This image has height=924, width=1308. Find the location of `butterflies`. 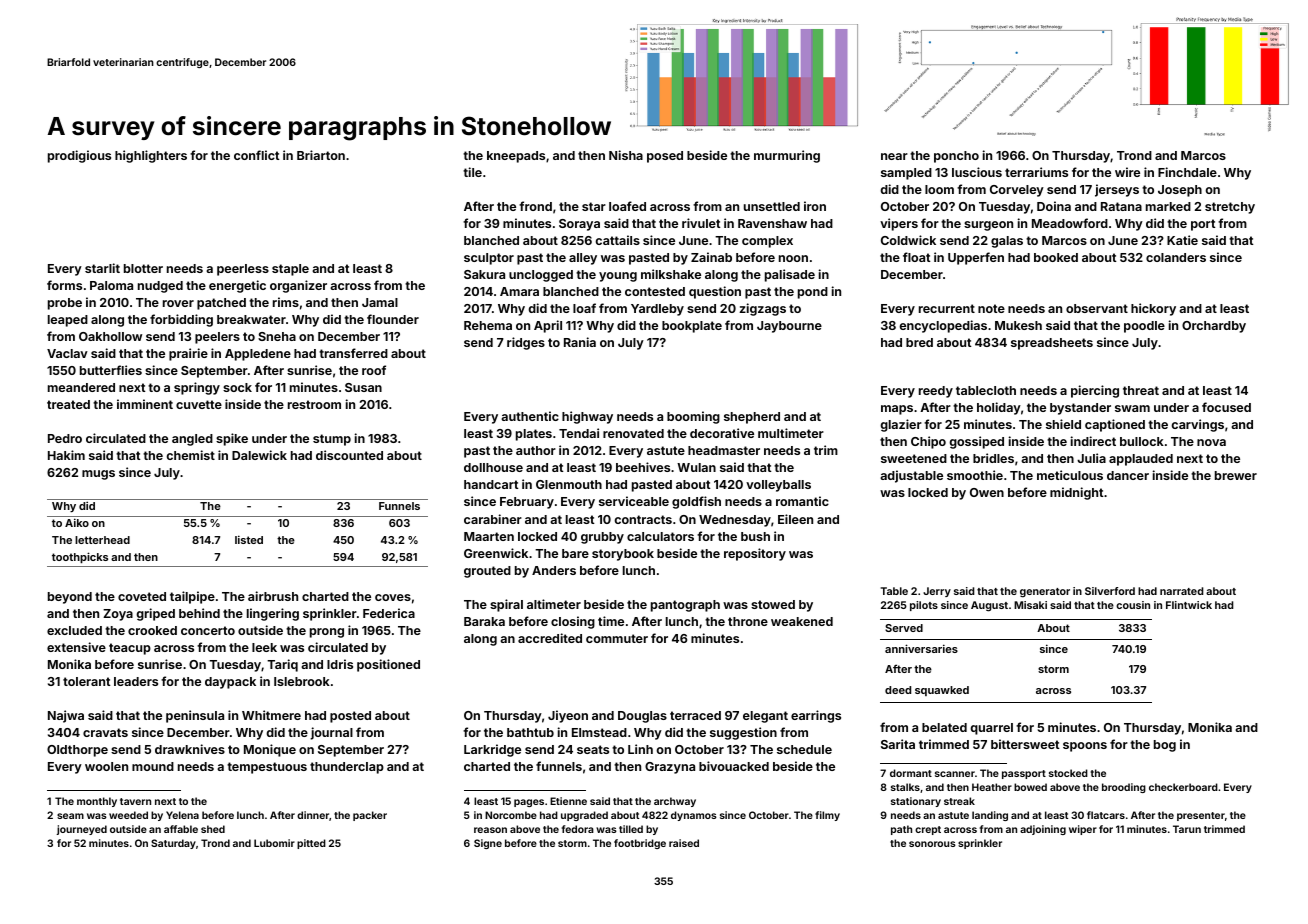

butterflies is located at coordinates (111, 370).
